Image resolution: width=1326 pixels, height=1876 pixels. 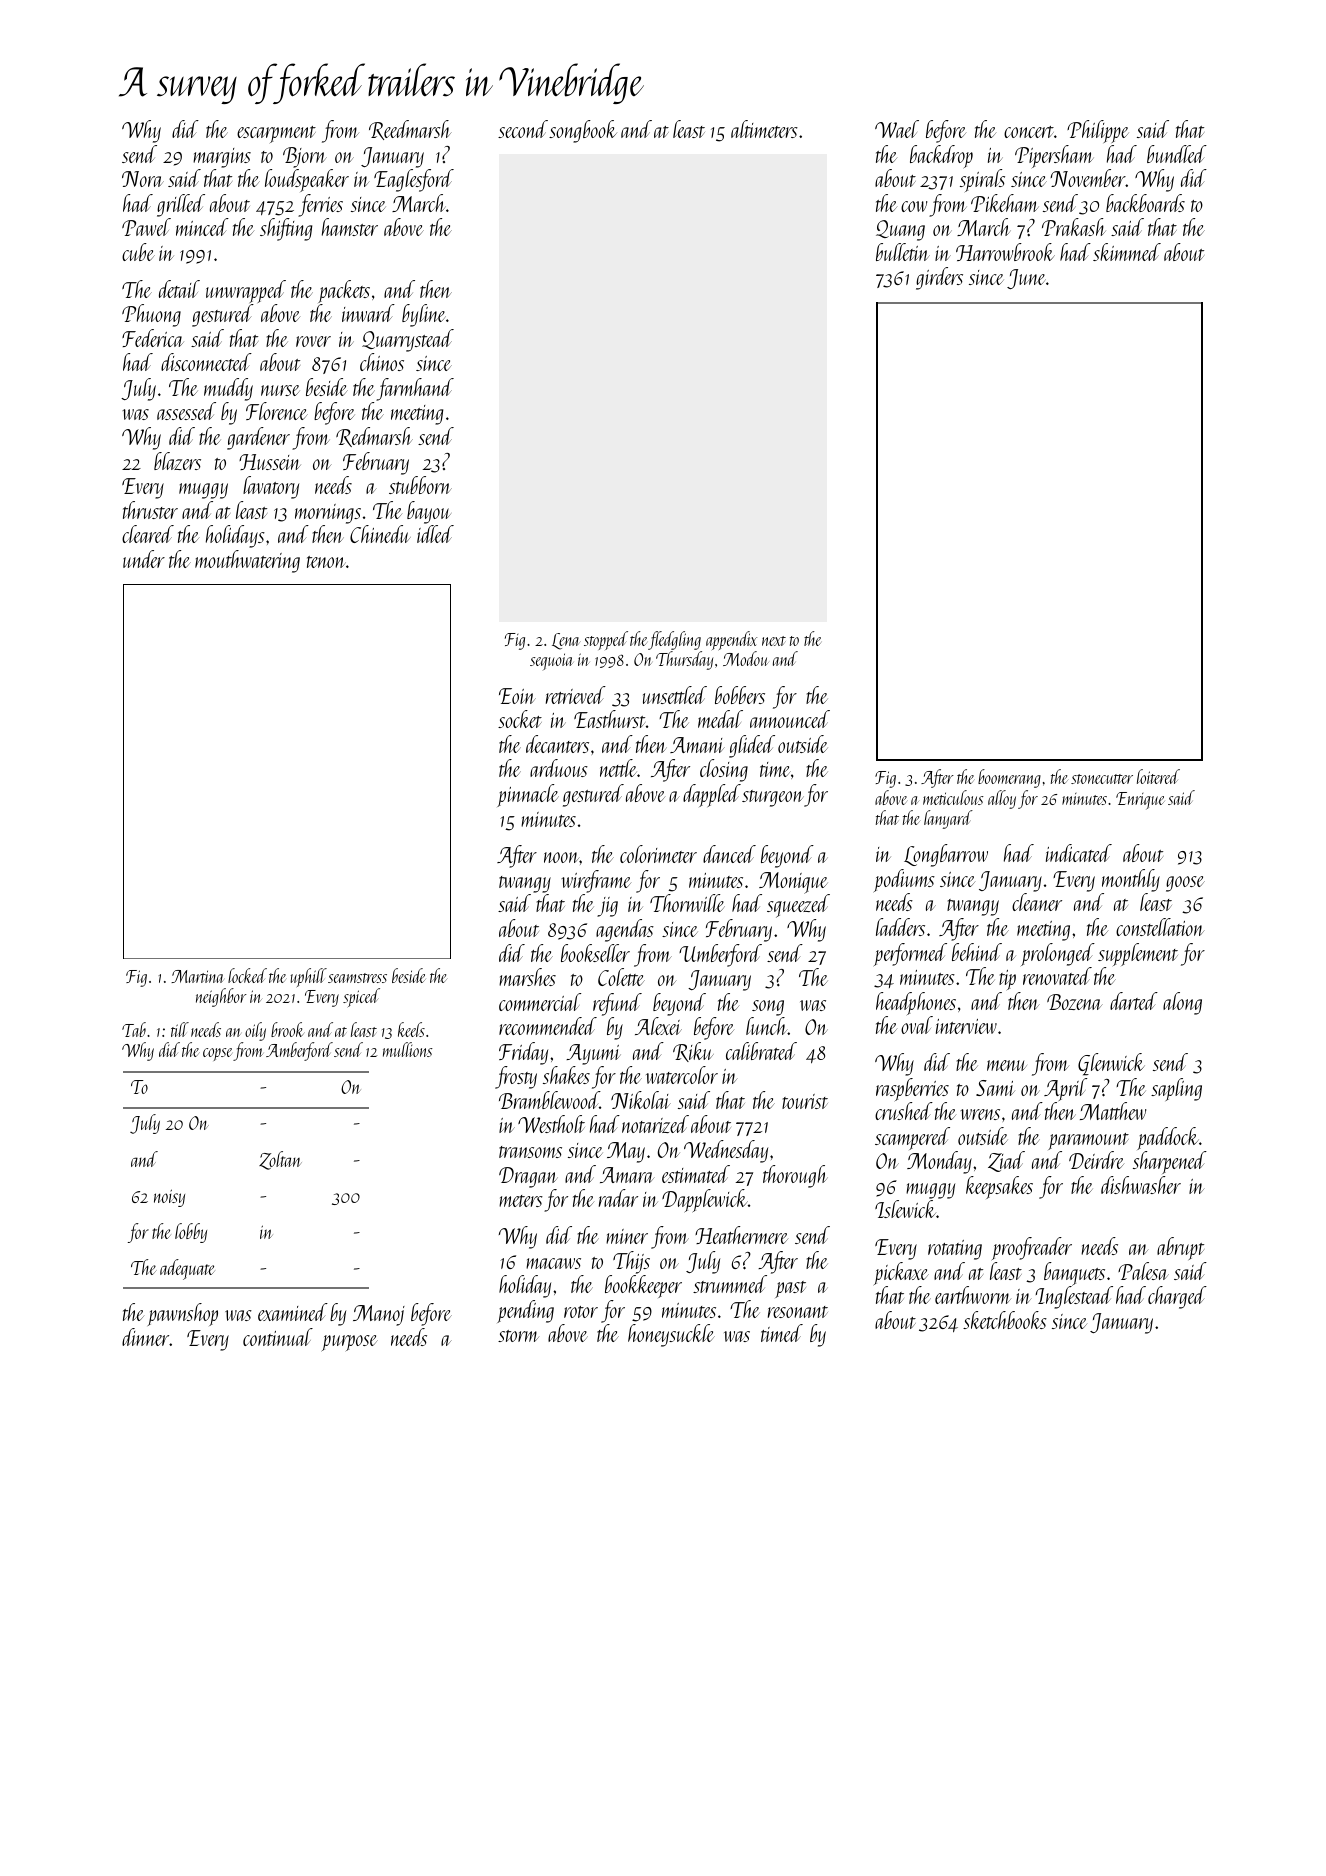 What do you see at coordinates (424, 315) in the screenshot?
I see `byline` at bounding box center [424, 315].
